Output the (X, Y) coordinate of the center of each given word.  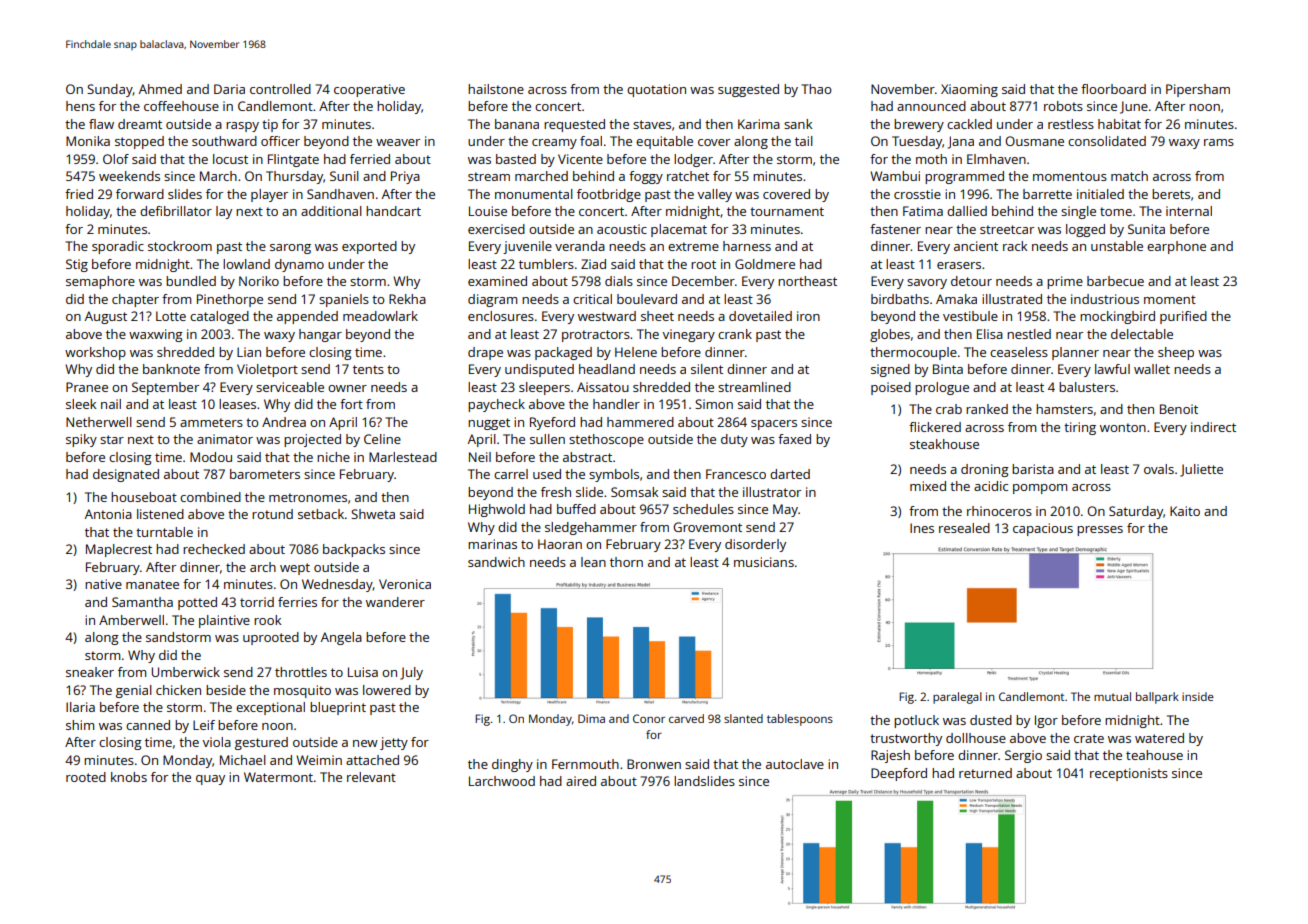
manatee (152, 584)
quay (210, 780)
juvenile (527, 247)
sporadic (118, 247)
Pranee (87, 387)
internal (1189, 211)
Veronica (405, 584)
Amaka (956, 299)
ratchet (688, 176)
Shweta (373, 514)
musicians (764, 562)
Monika (88, 141)
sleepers (544, 388)
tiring (1080, 428)
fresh (556, 492)
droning (985, 470)
